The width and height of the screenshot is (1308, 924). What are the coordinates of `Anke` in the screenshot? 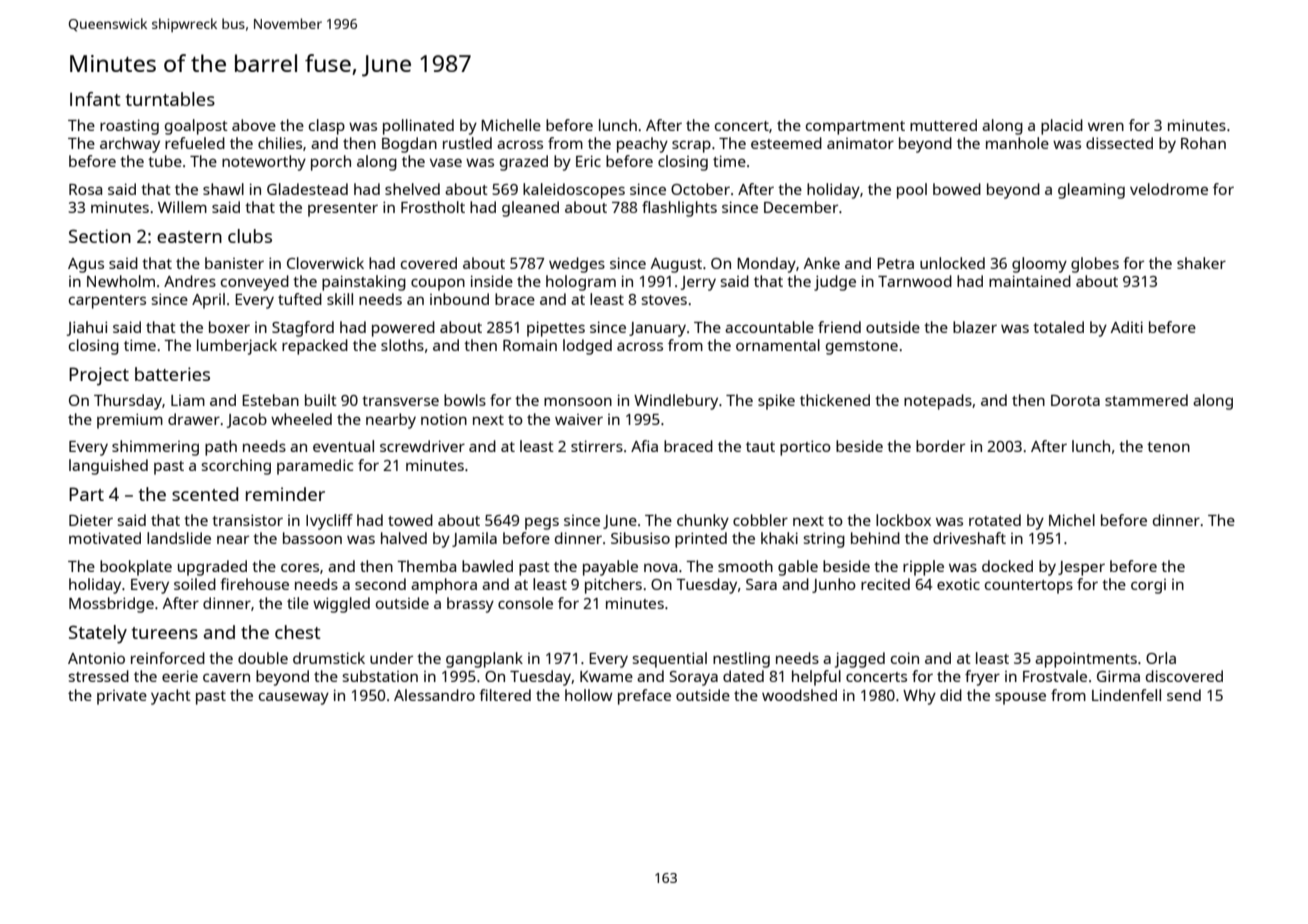 It's located at (822, 263).
